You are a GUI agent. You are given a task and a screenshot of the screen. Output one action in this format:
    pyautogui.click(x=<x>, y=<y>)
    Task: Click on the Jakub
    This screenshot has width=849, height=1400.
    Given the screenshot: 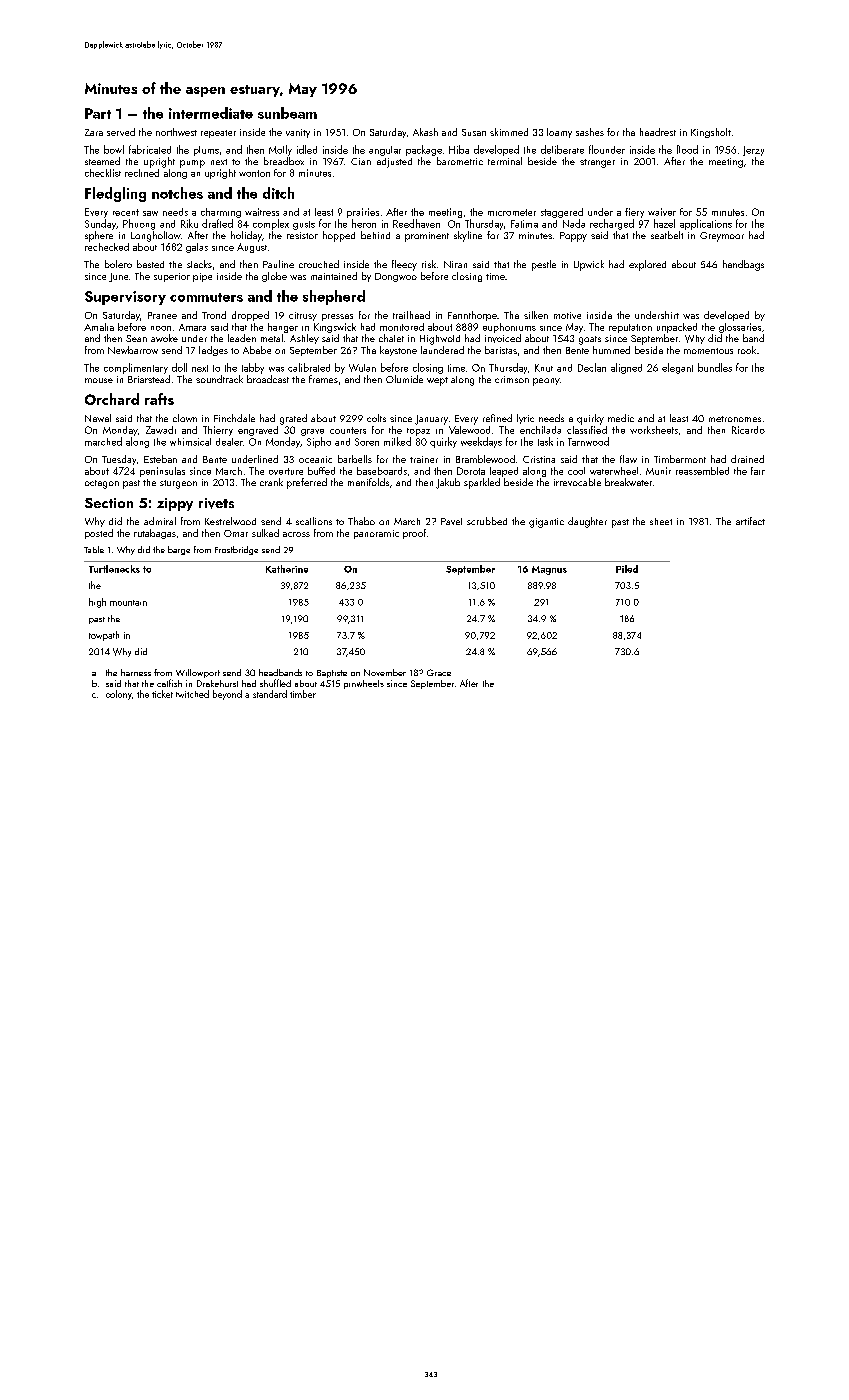 What is the action you would take?
    pyautogui.click(x=448, y=483)
